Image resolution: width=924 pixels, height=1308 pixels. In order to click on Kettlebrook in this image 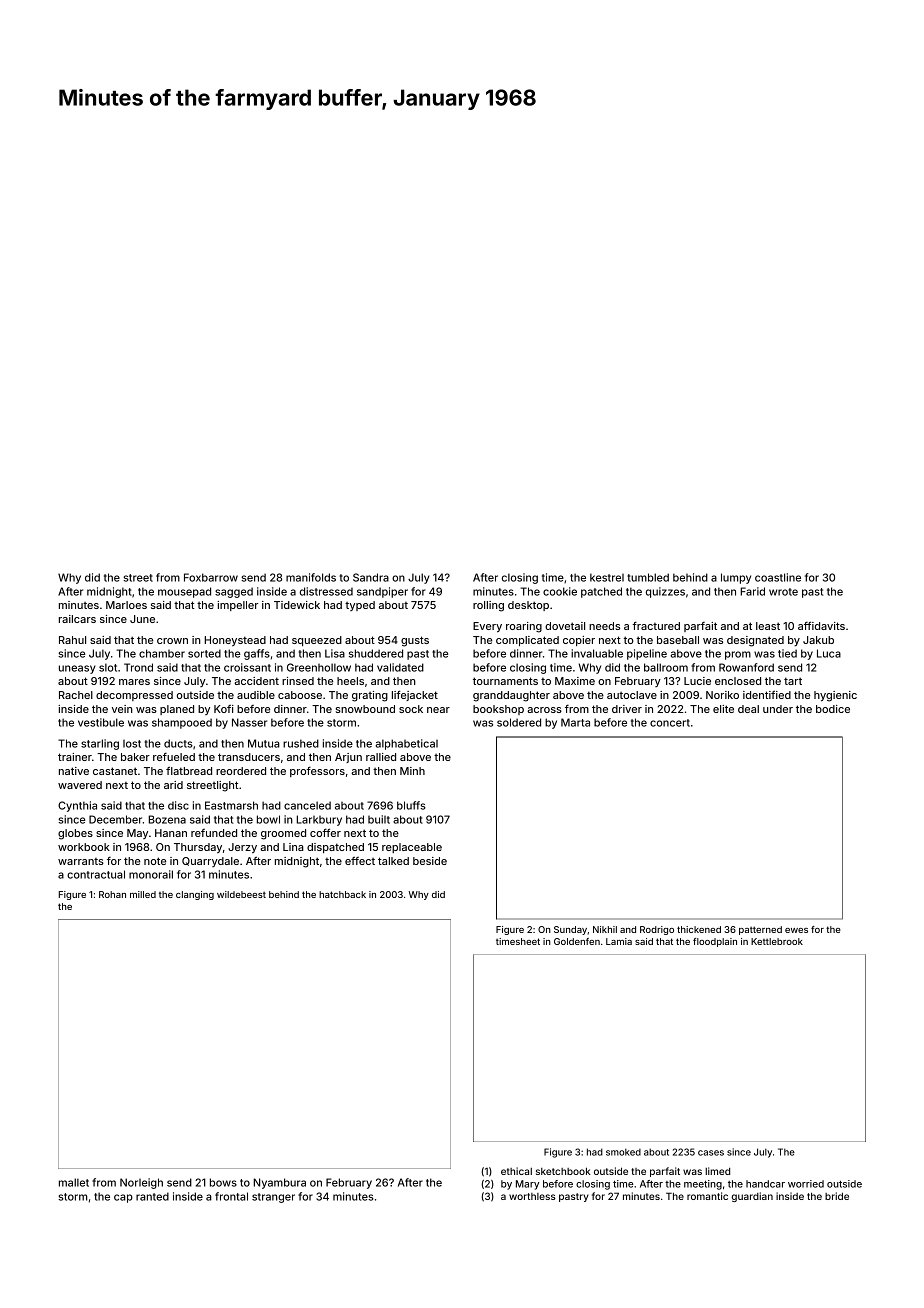, I will do `click(777, 941)`.
